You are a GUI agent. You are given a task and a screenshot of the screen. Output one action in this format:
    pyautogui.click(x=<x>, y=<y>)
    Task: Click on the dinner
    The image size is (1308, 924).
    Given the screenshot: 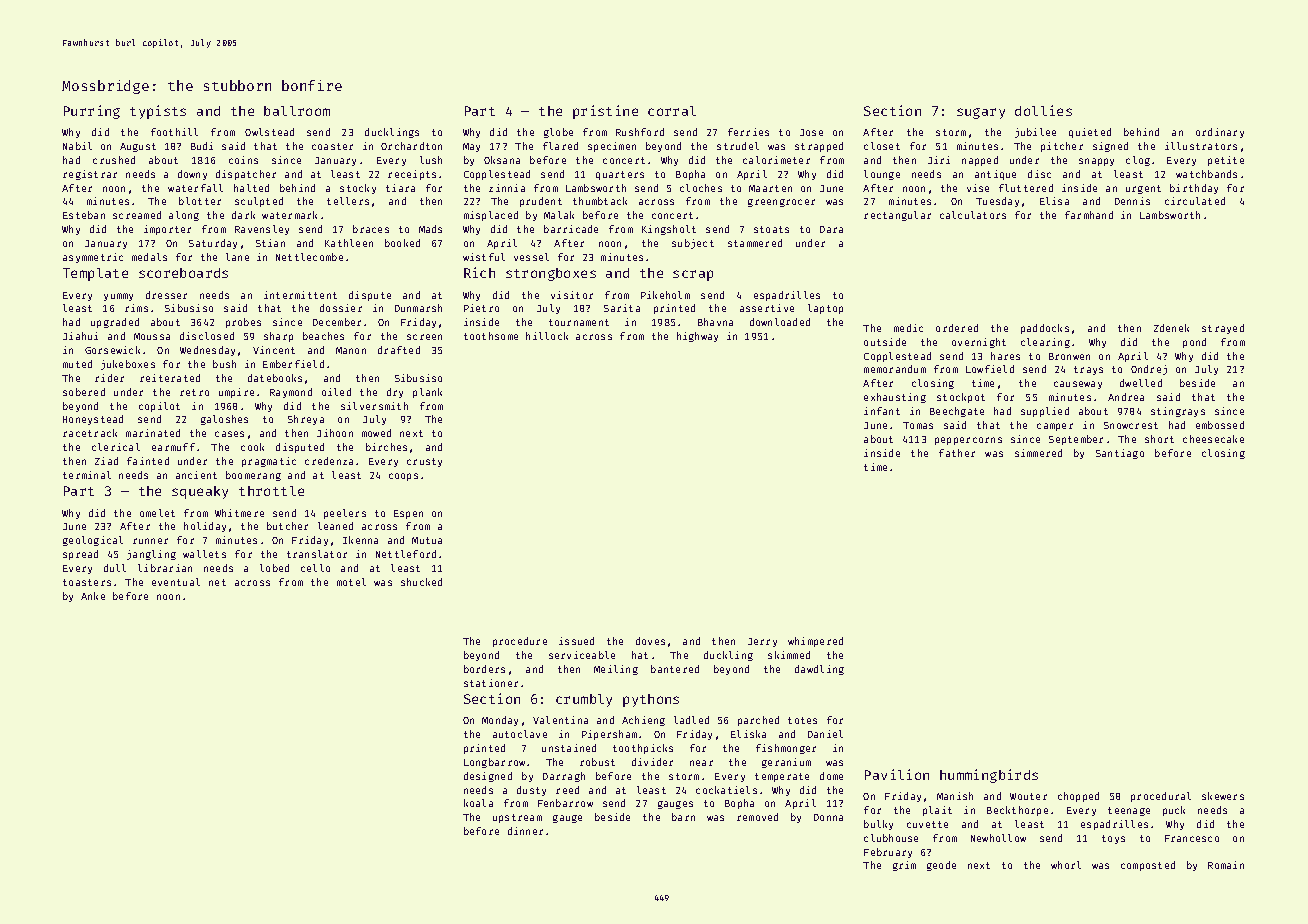 What is the action you would take?
    pyautogui.click(x=525, y=831)
